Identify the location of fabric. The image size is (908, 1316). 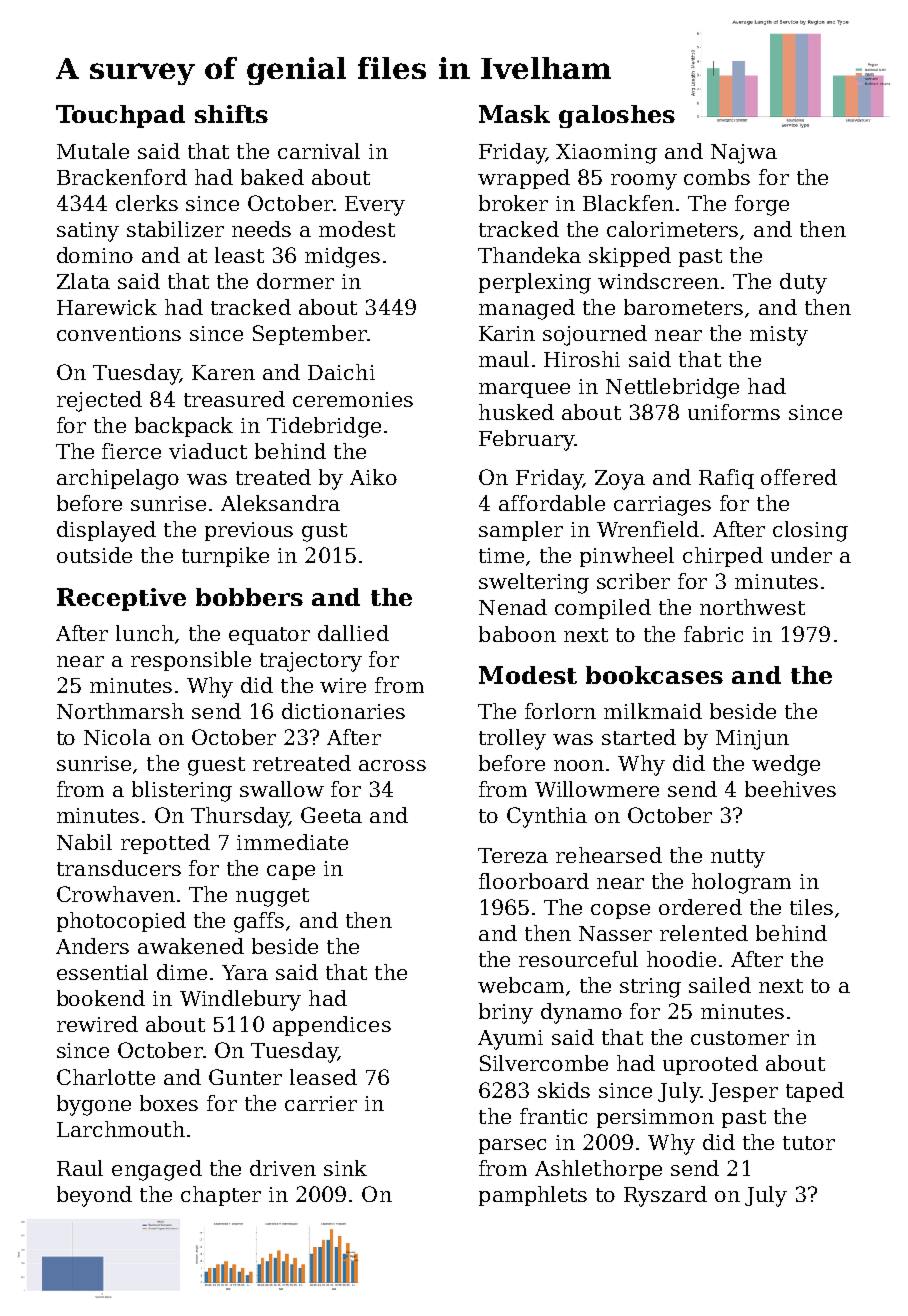
(713, 634).
